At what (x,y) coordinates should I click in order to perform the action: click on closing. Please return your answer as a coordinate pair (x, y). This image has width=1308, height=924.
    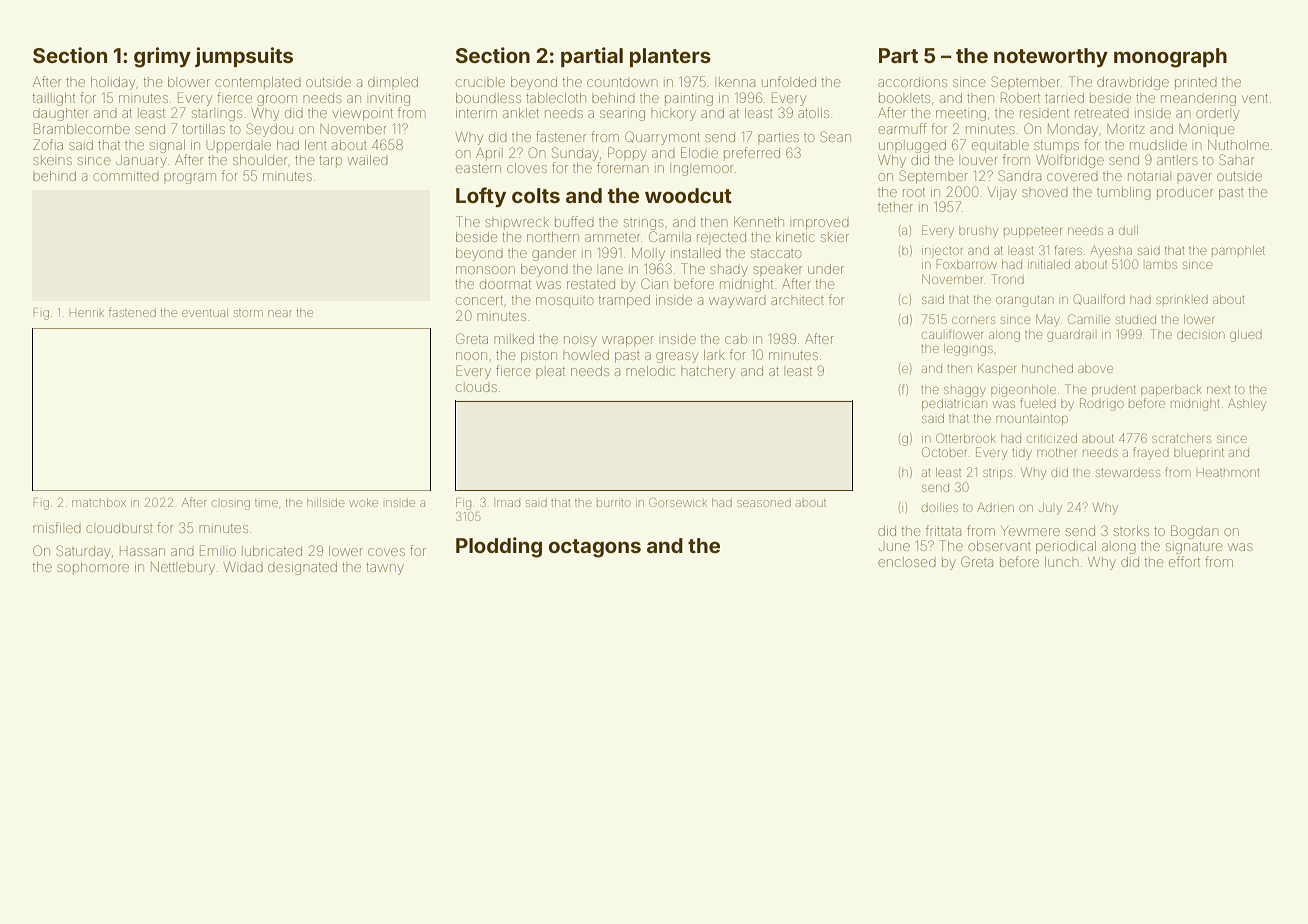
    Looking at the image, I should click on (231, 505).
